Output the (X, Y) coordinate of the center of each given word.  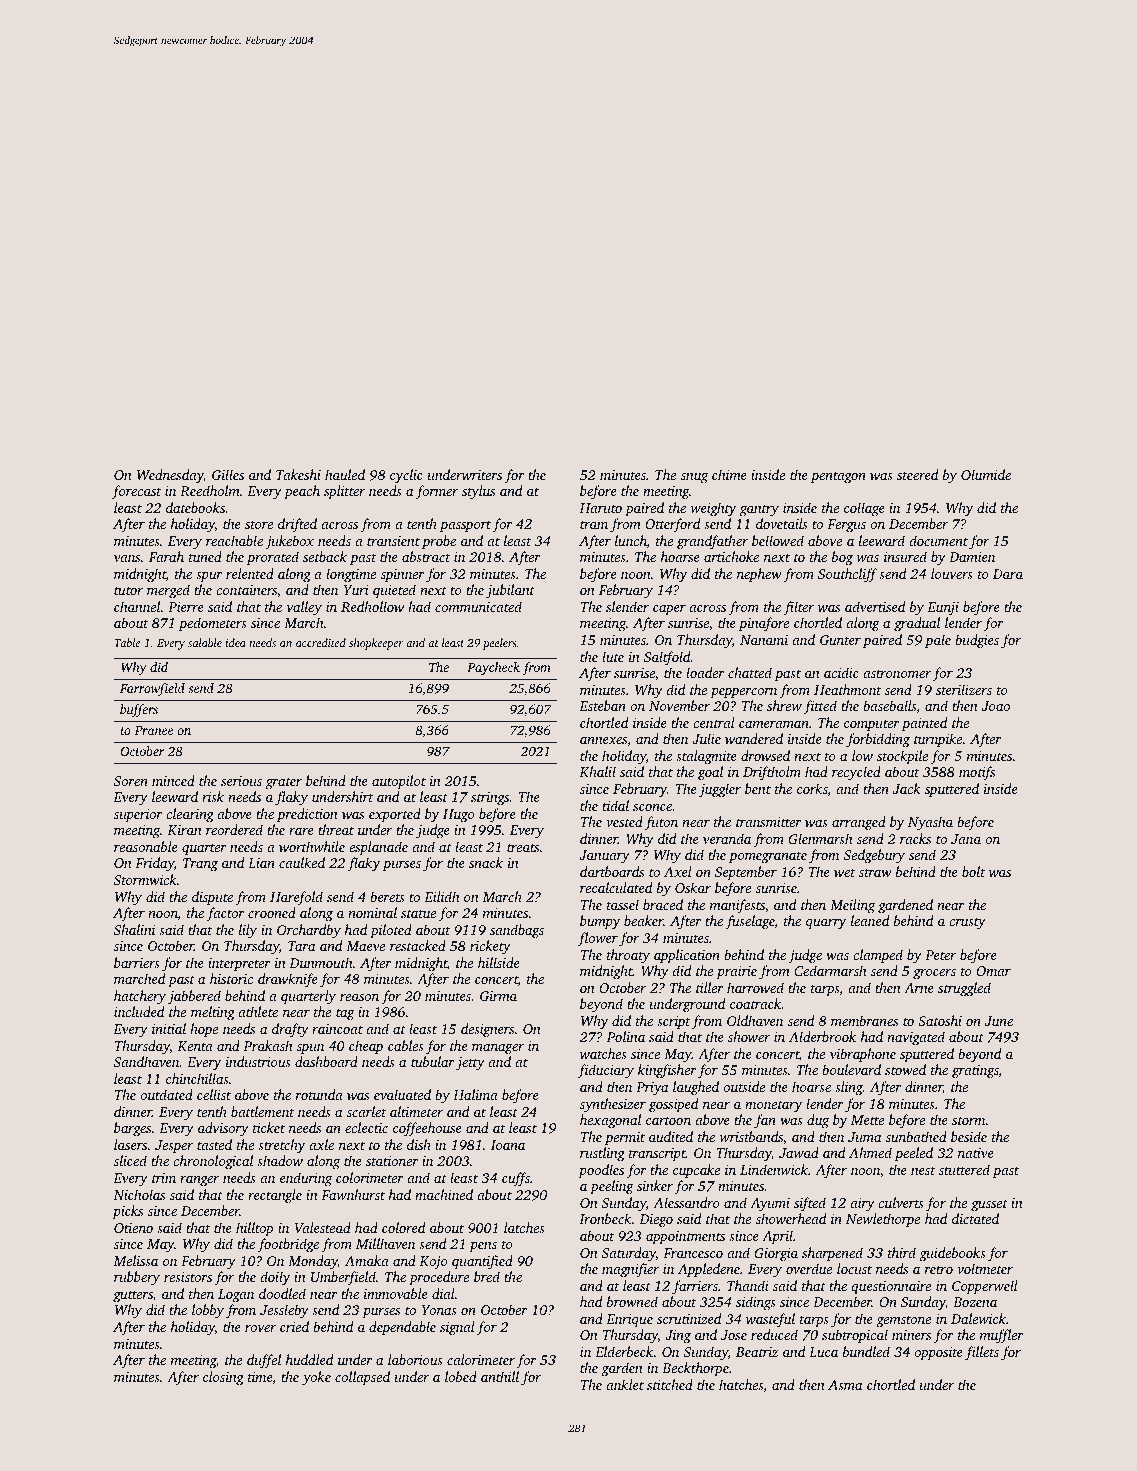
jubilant (510, 591)
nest (923, 1171)
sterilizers (964, 689)
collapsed (362, 1378)
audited (671, 1136)
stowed (905, 1069)
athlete (258, 1011)
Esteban (602, 705)
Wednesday (170, 476)
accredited (321, 642)
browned (632, 1301)
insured (905, 556)
